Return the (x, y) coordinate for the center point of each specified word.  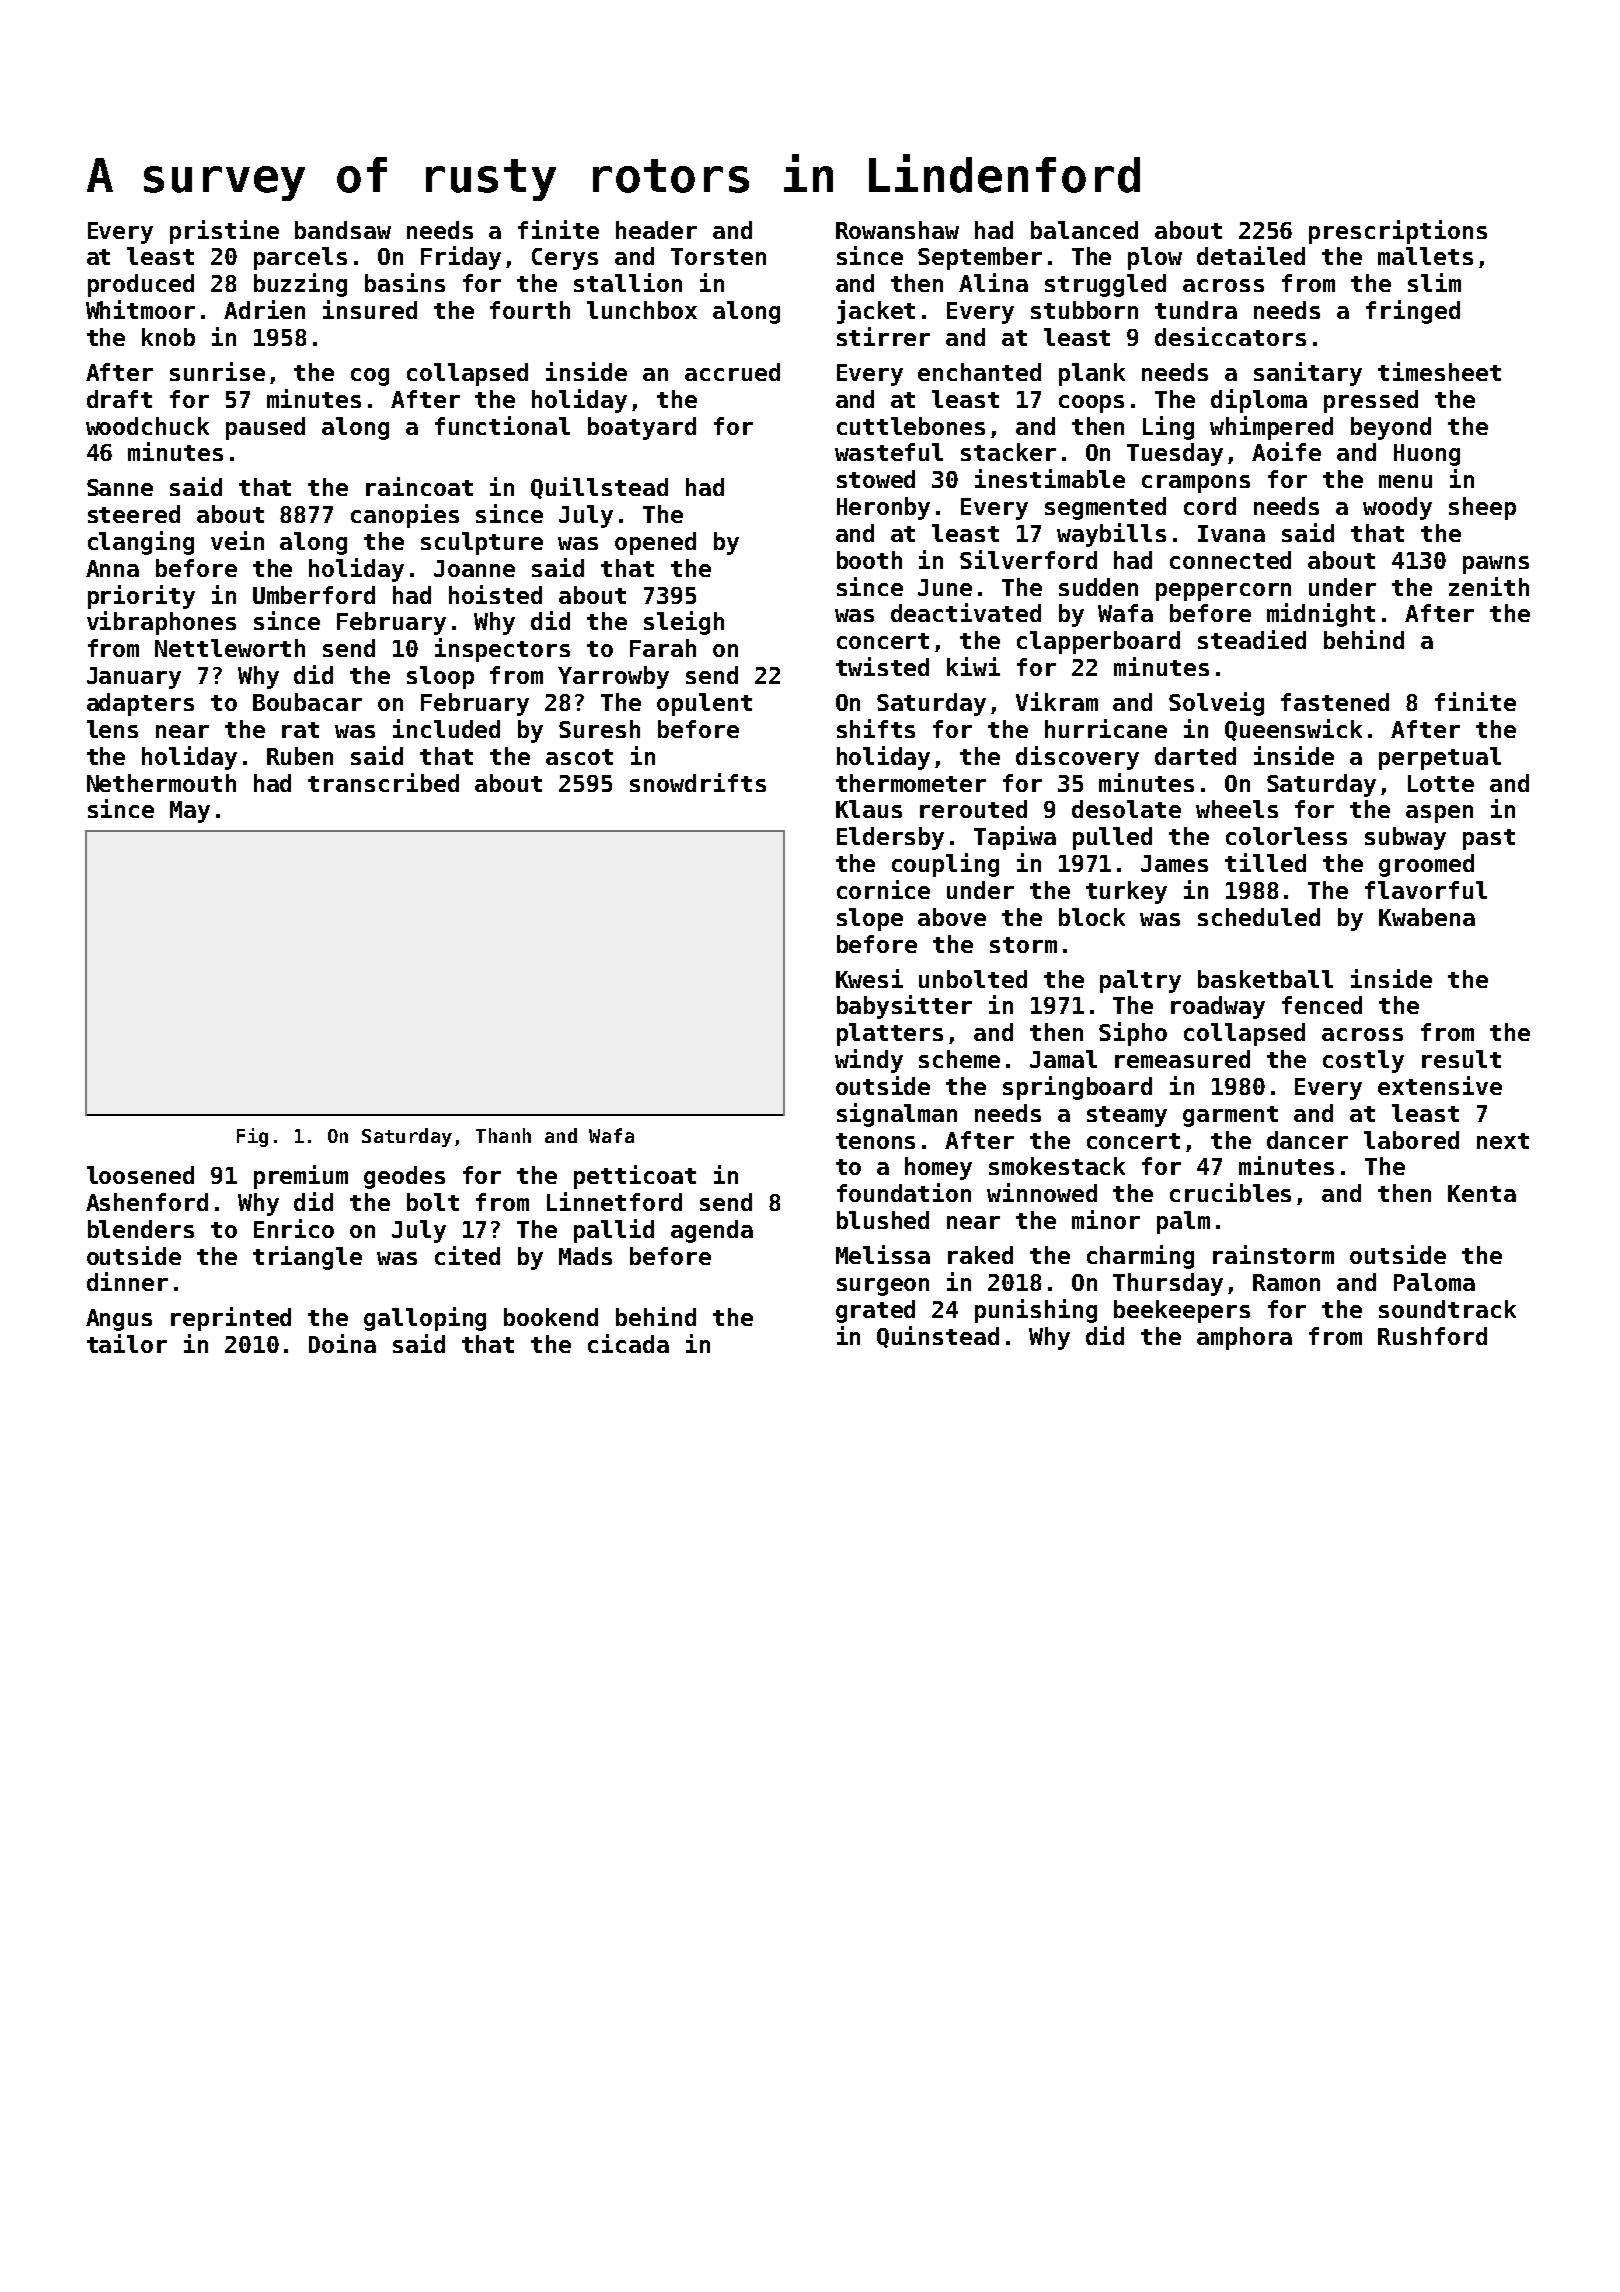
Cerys (565, 259)
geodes (404, 1177)
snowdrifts (698, 782)
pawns (1496, 565)
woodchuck (147, 426)
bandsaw (343, 230)
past (1489, 839)
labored (1411, 1140)
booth (869, 560)
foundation (904, 1192)
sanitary (1308, 374)
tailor (127, 1343)
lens (112, 729)
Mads (585, 1256)
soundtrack (1447, 1309)
